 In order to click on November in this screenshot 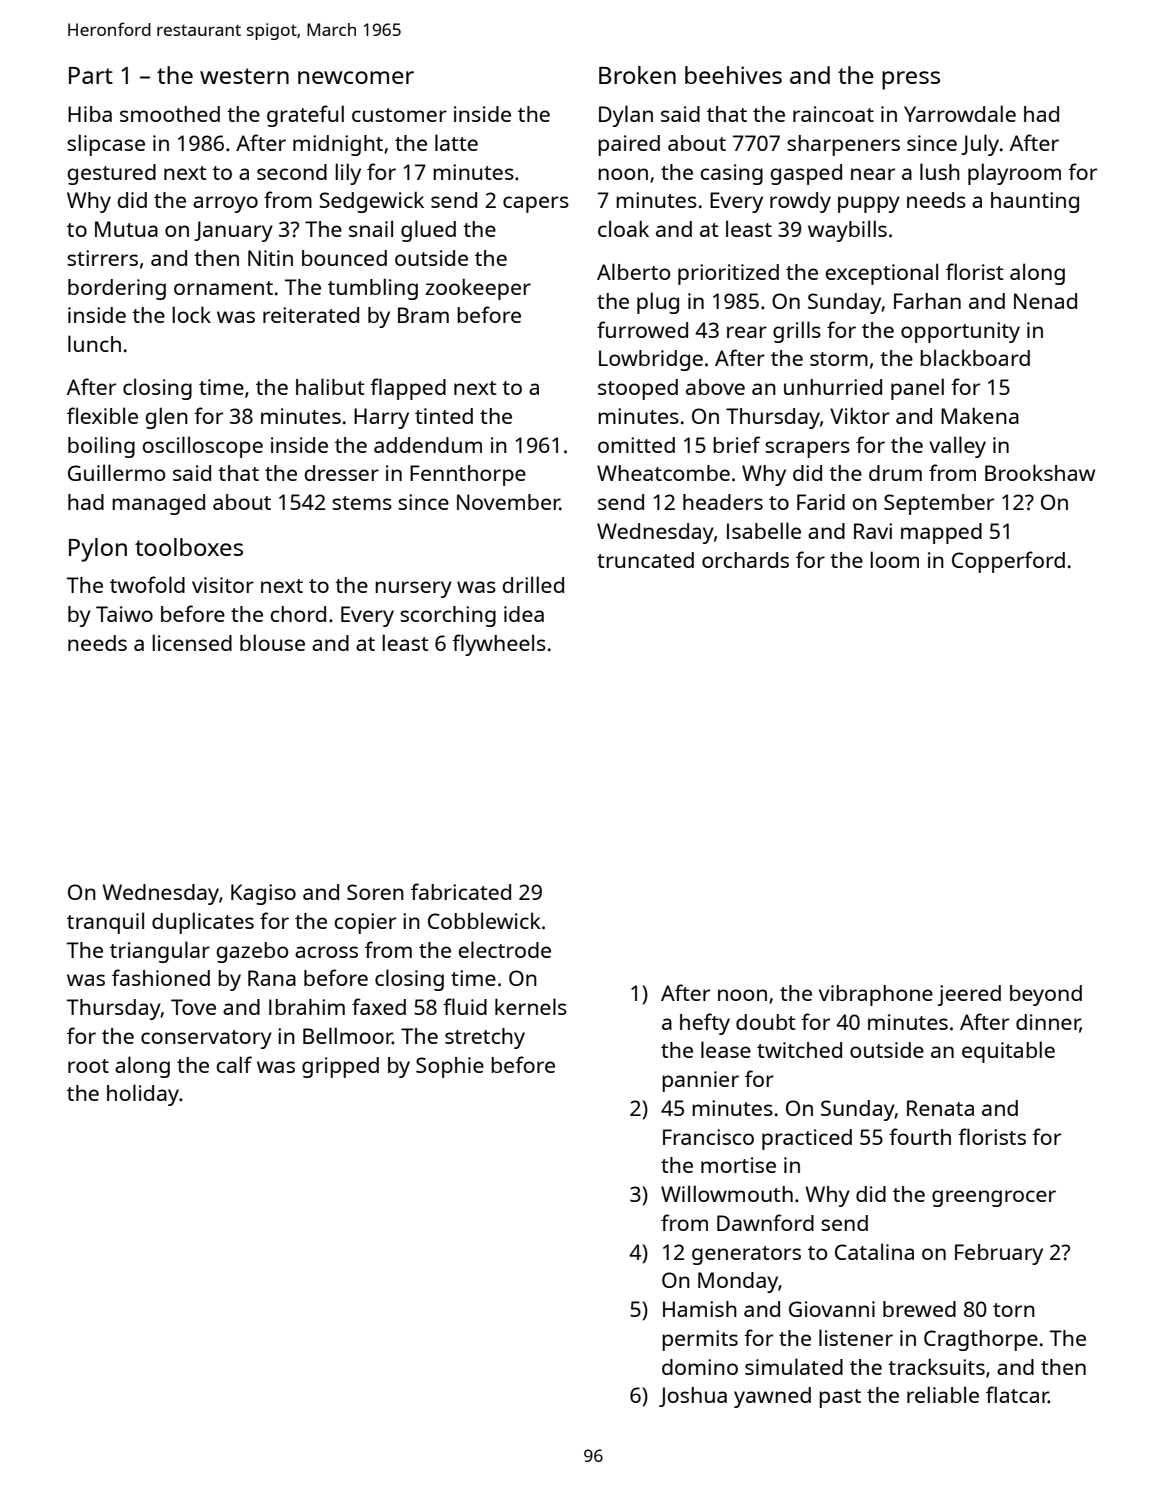, I will do `click(508, 502)`.
